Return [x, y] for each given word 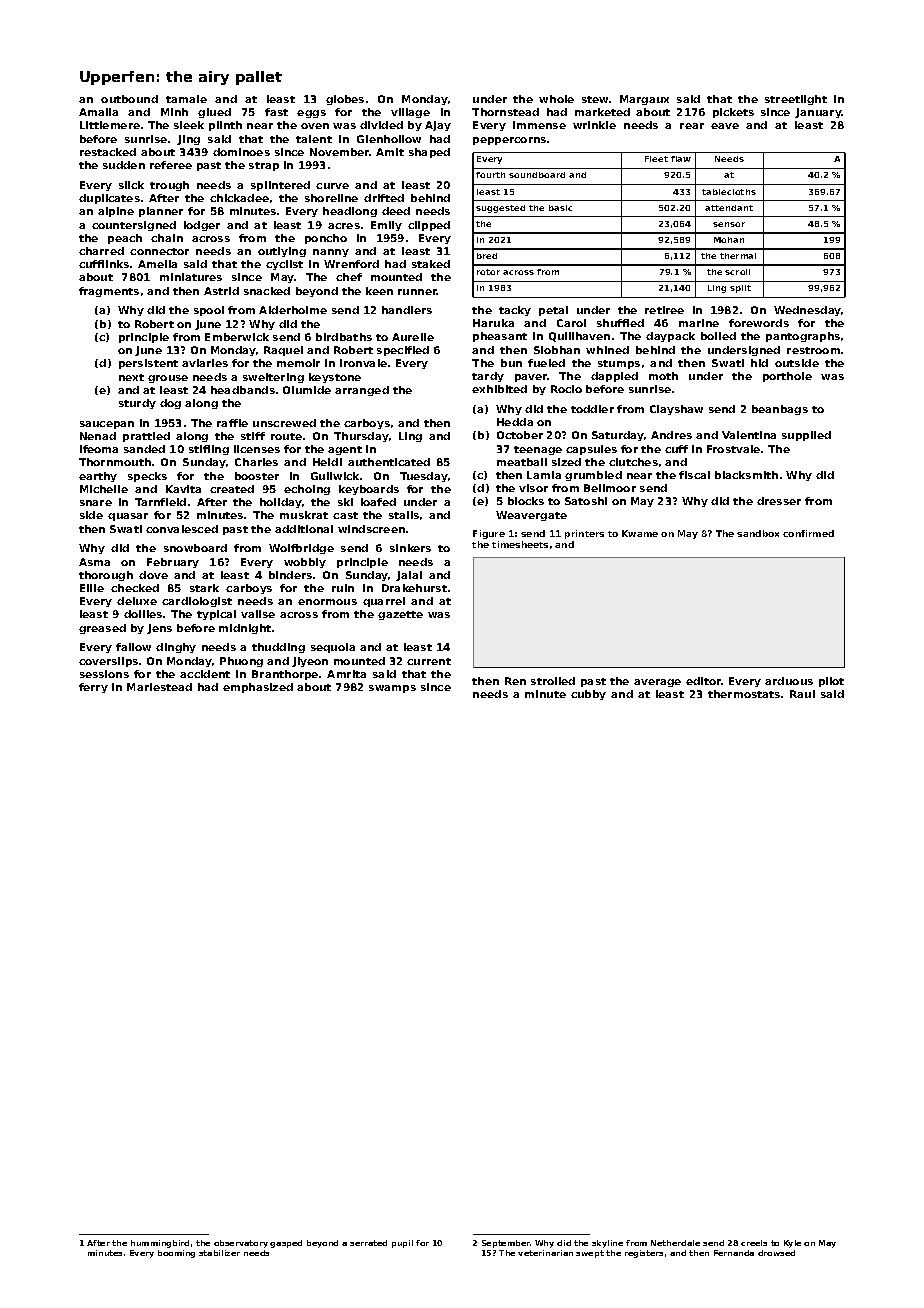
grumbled [593, 476]
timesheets [520, 544]
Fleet [656, 159]
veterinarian [545, 1253]
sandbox [758, 533]
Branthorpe [285, 675]
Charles [256, 462]
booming [176, 1254]
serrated [368, 1243]
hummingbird [160, 1244]
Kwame [640, 533]
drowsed [776, 1253]
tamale [186, 99]
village [410, 113]
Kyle [792, 1244]
